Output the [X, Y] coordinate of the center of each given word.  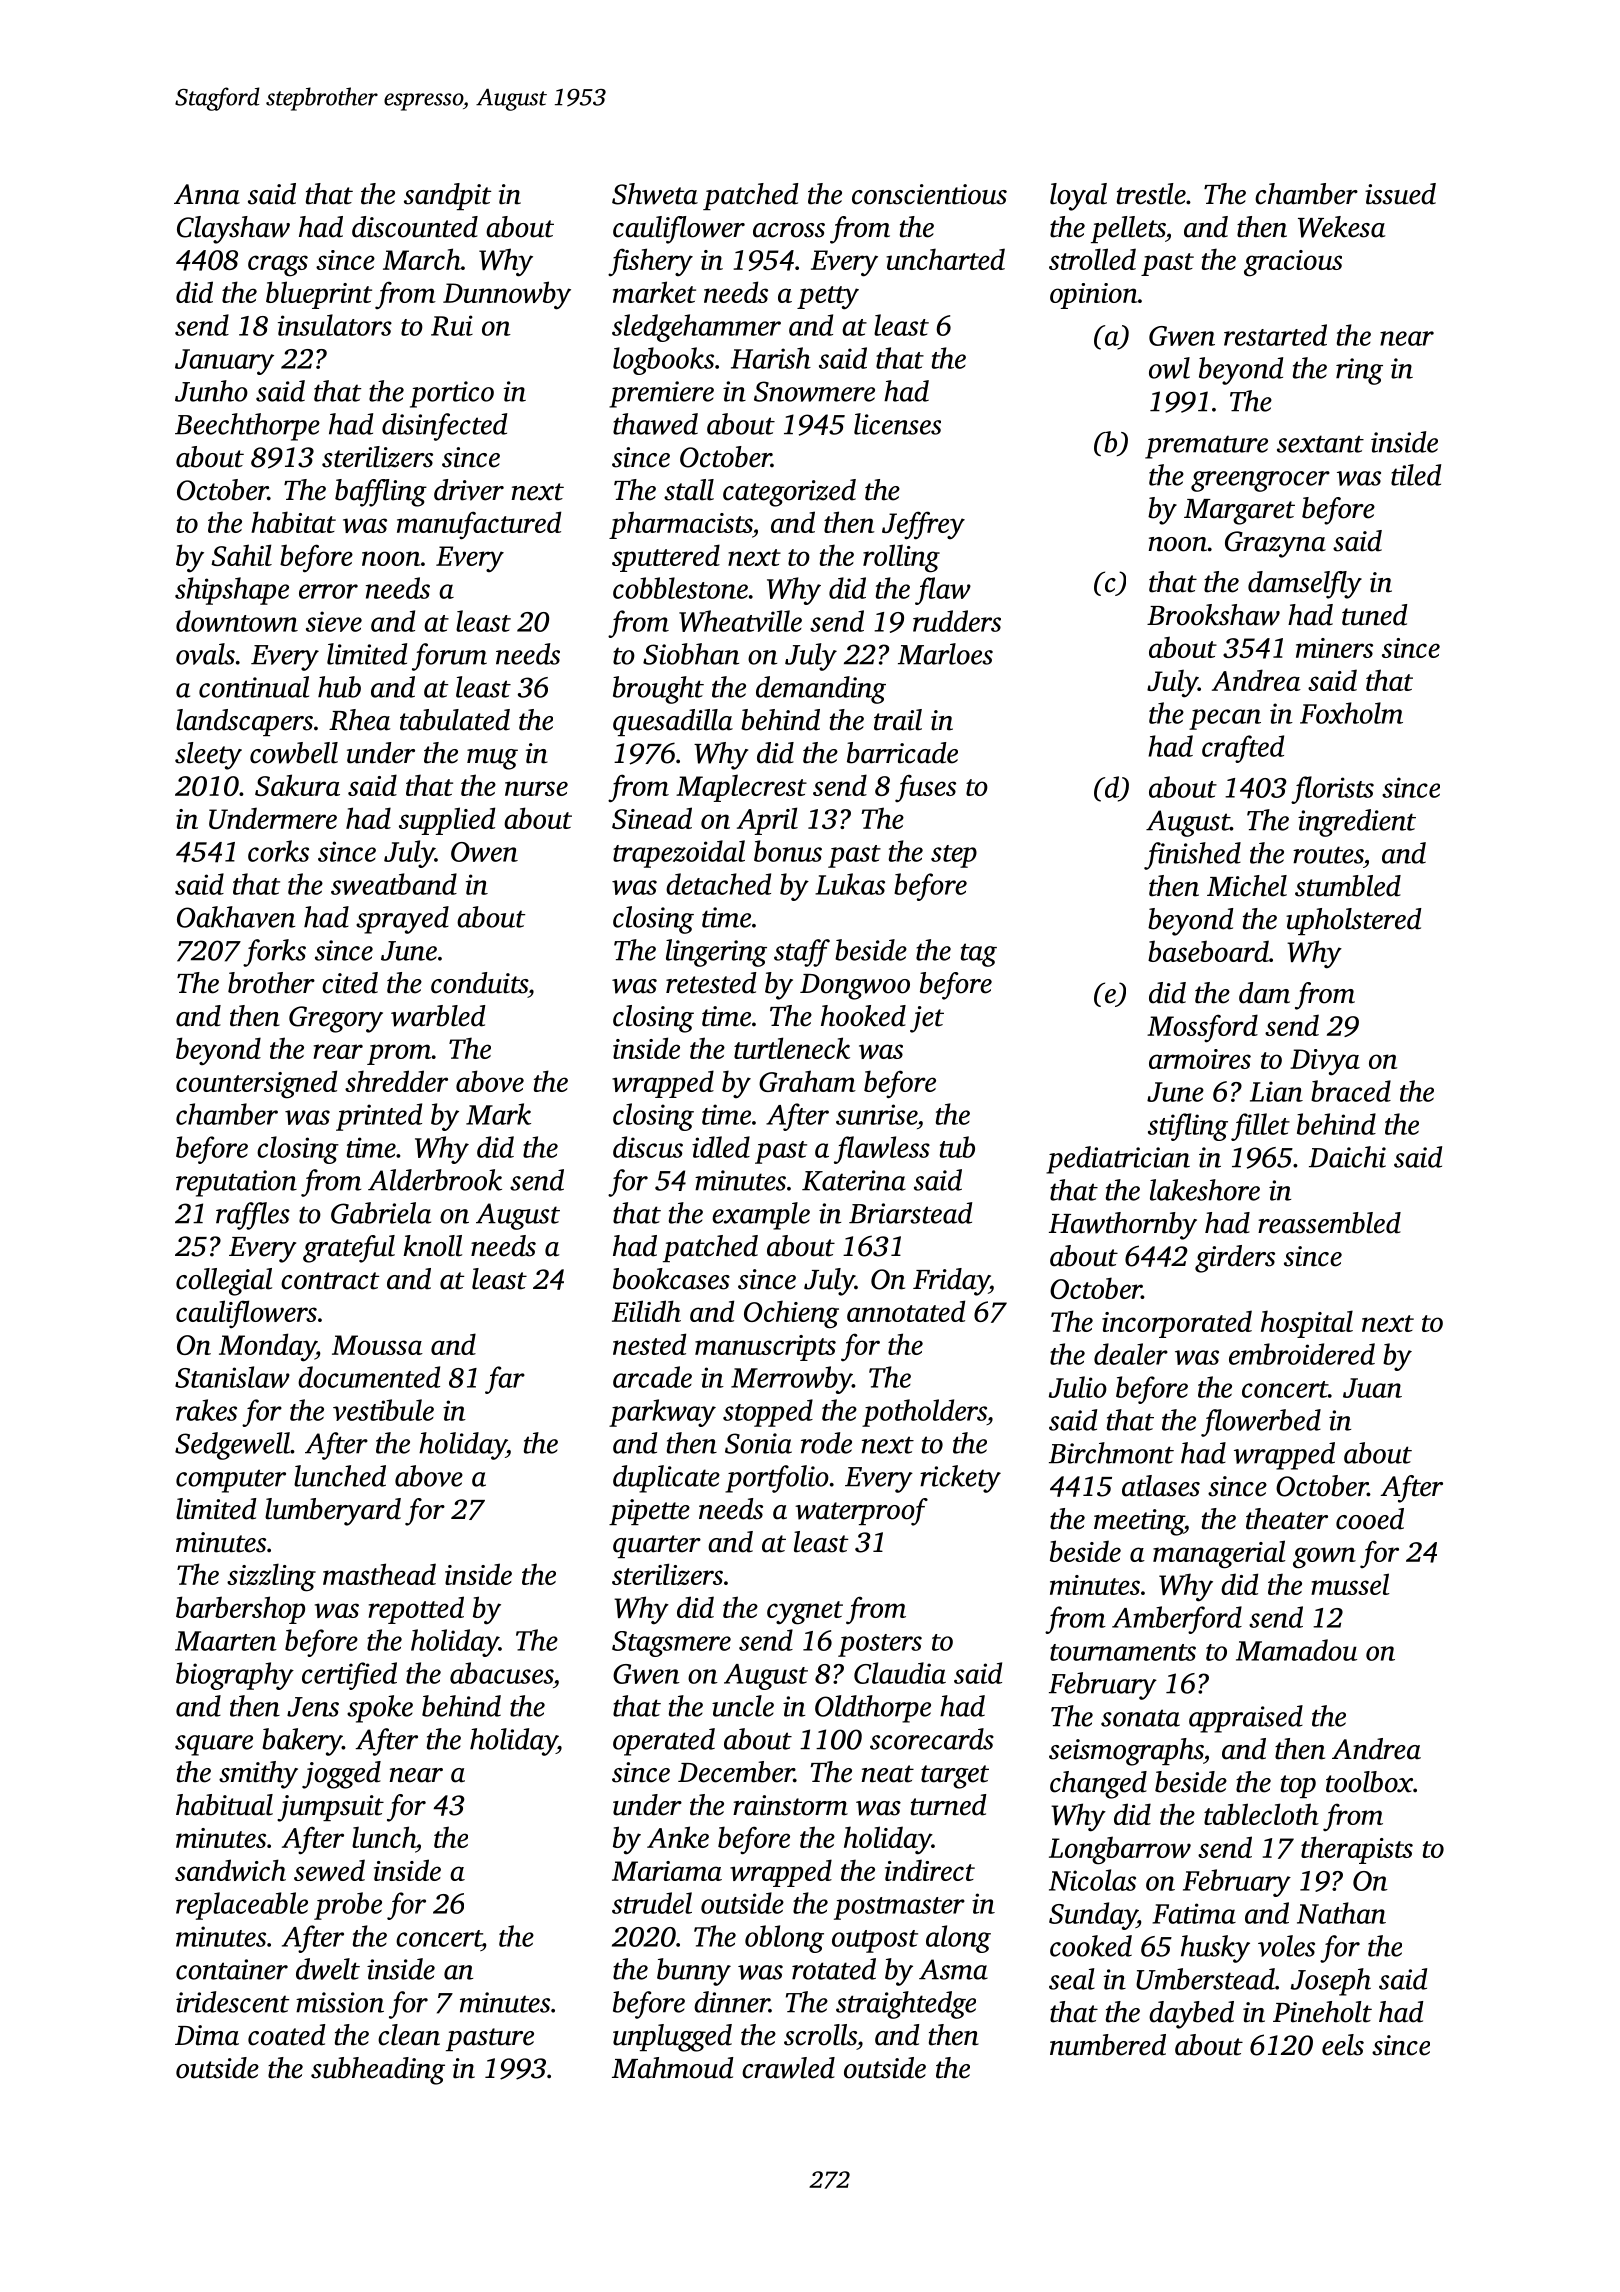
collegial [224, 1282]
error [328, 591]
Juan [1372, 1388]
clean [409, 2035]
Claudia [900, 1673]
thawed [655, 424]
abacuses [501, 1673]
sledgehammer [696, 328]
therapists [1357, 1850]
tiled [1416, 475]
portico [452, 394]
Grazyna [1275, 544]
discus [648, 1147]
